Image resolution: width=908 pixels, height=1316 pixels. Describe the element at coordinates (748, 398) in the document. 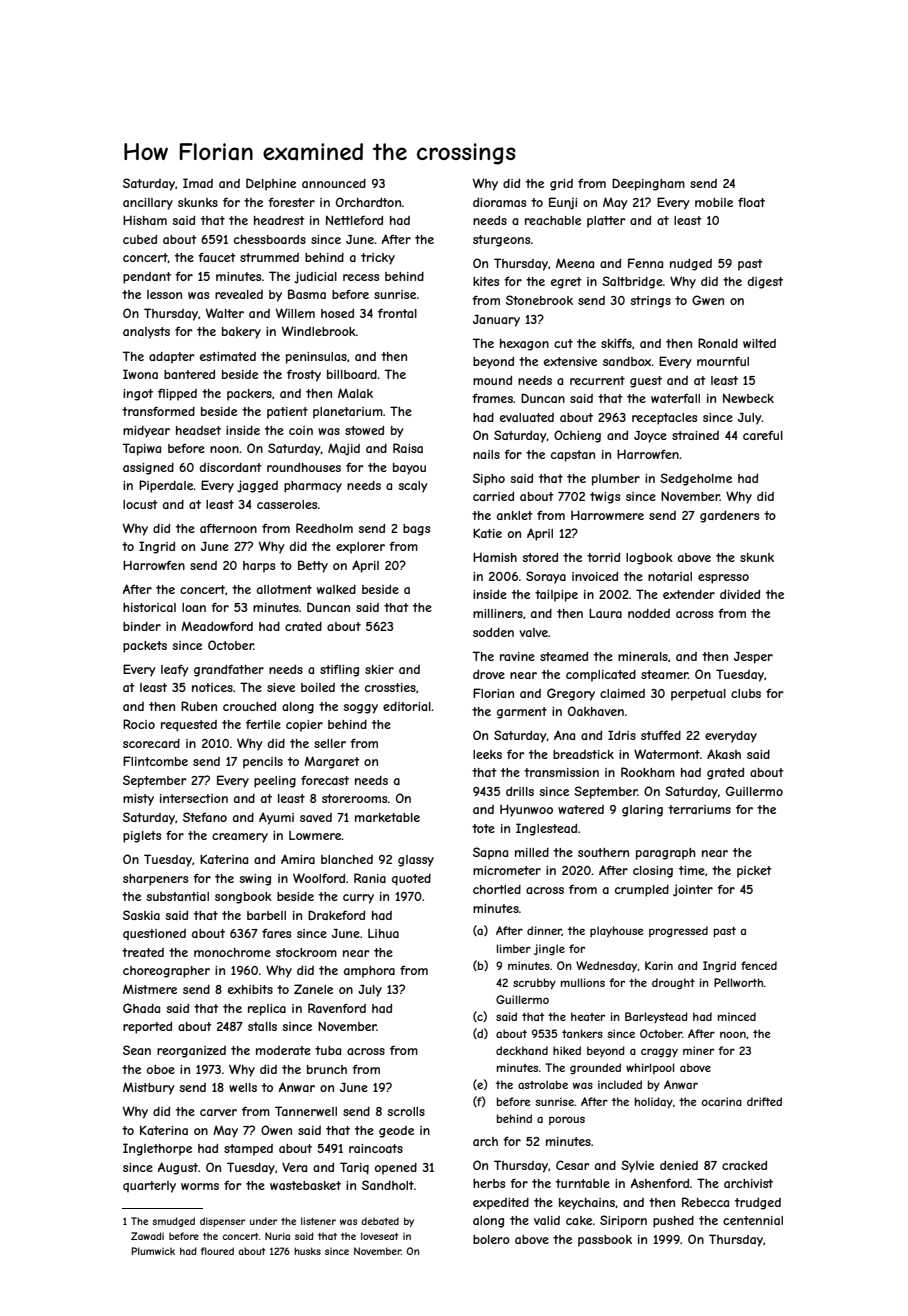

I see `Newbeck` at that location.
